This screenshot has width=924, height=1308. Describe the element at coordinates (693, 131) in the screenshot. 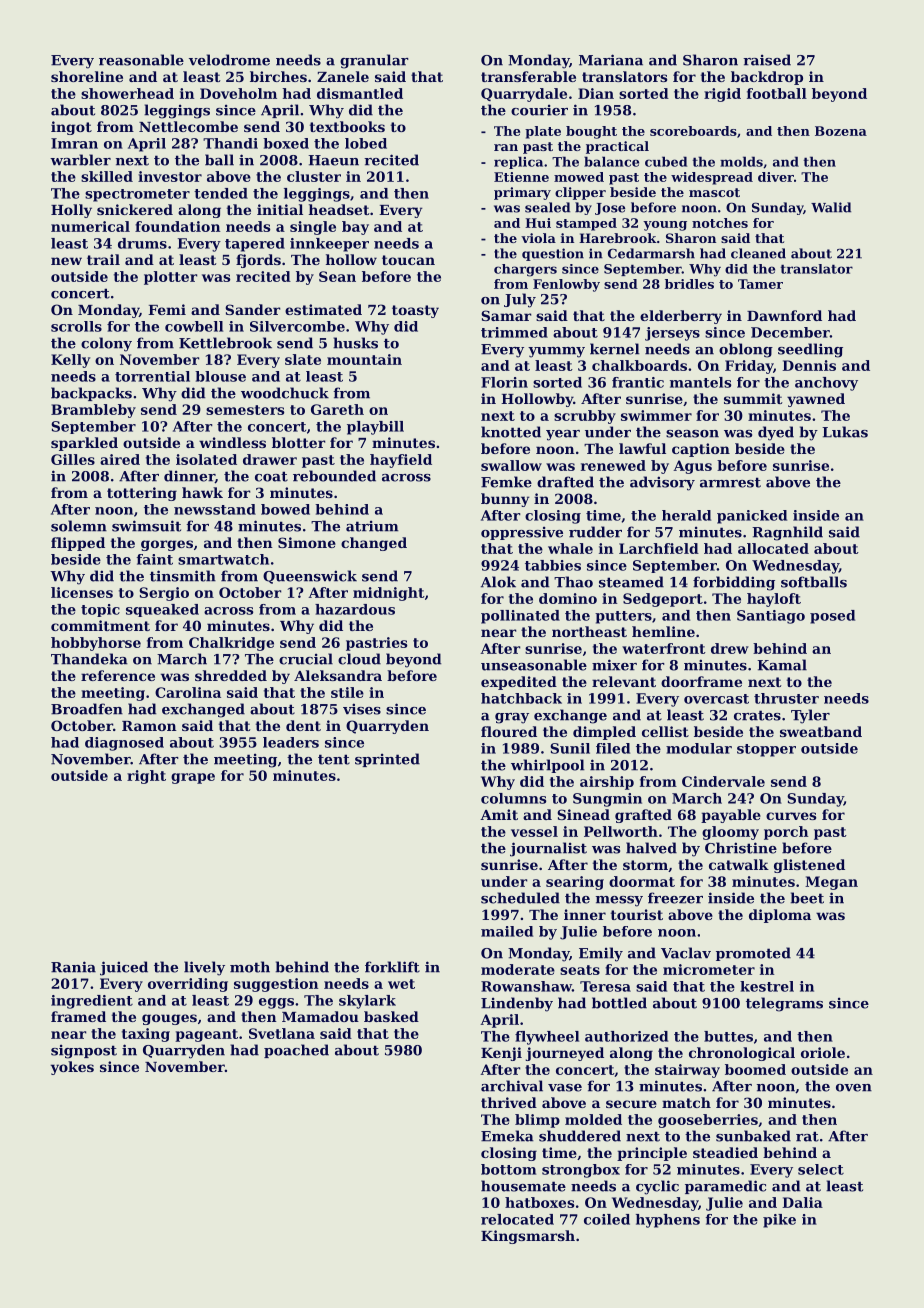

I see `scoreboards` at that location.
